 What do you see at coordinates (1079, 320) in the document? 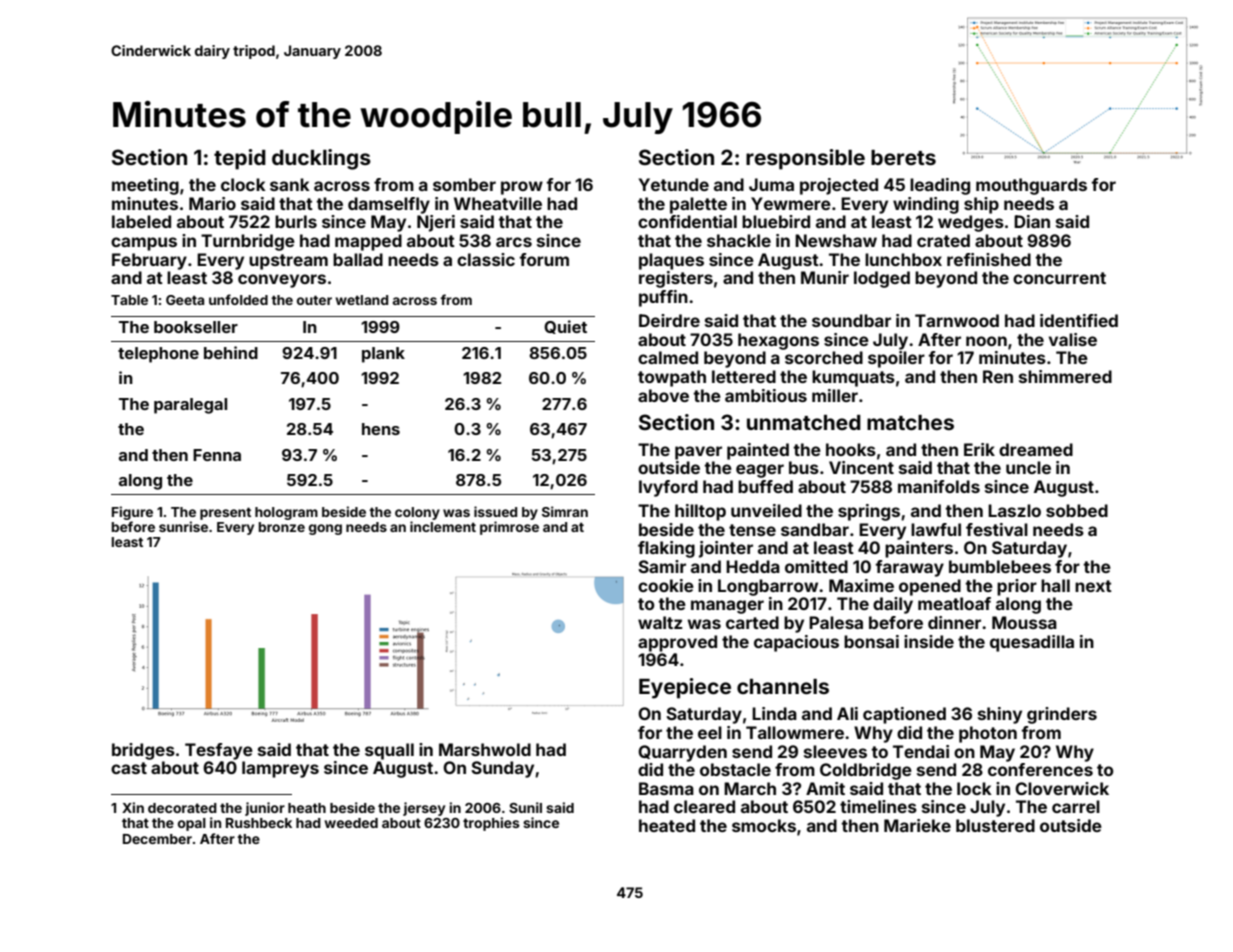
I see `identified` at bounding box center [1079, 320].
